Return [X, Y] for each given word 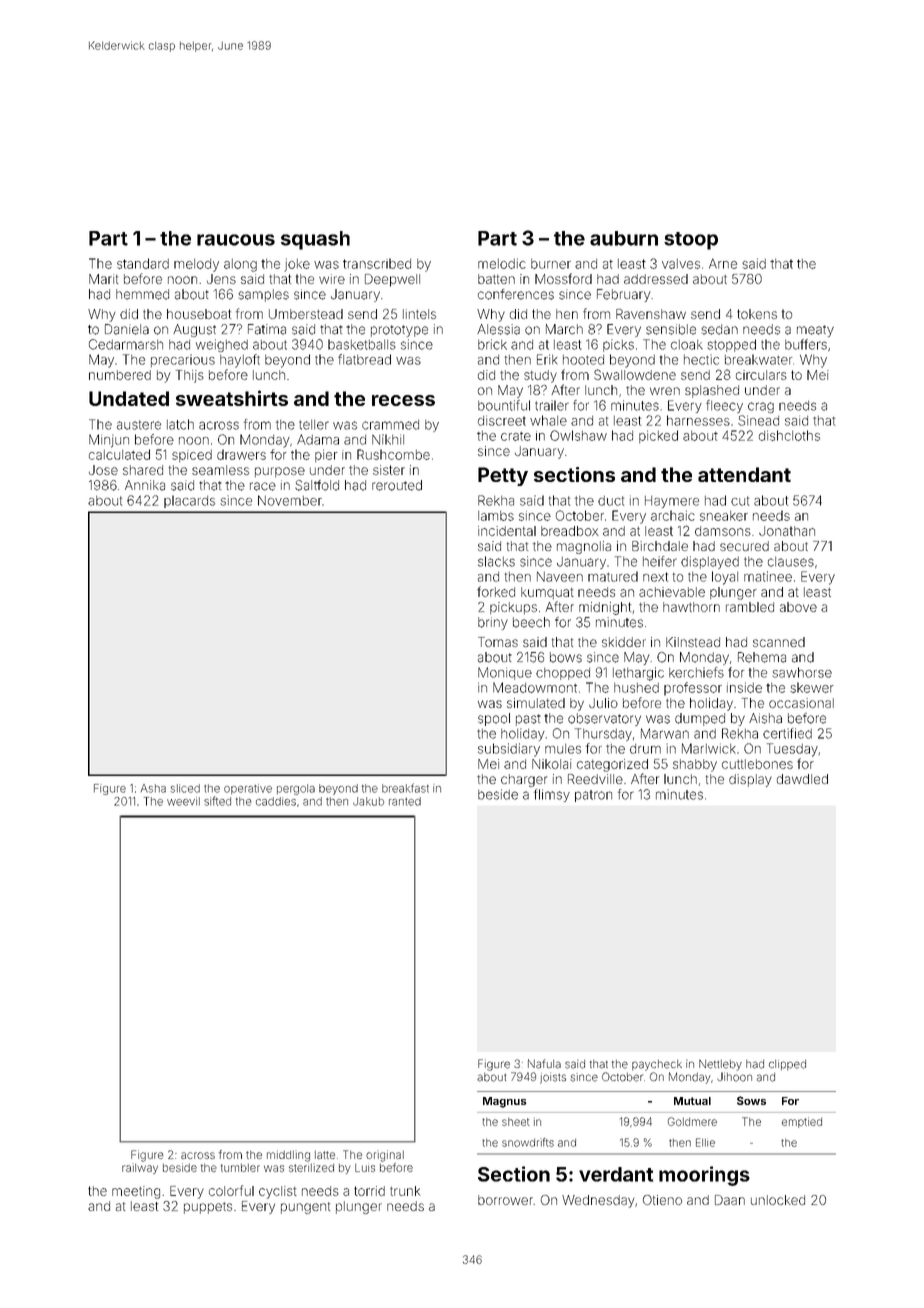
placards [189, 501]
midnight [605, 608]
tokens [757, 314]
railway [140, 1168]
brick [492, 344]
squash [315, 240]
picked [658, 436]
